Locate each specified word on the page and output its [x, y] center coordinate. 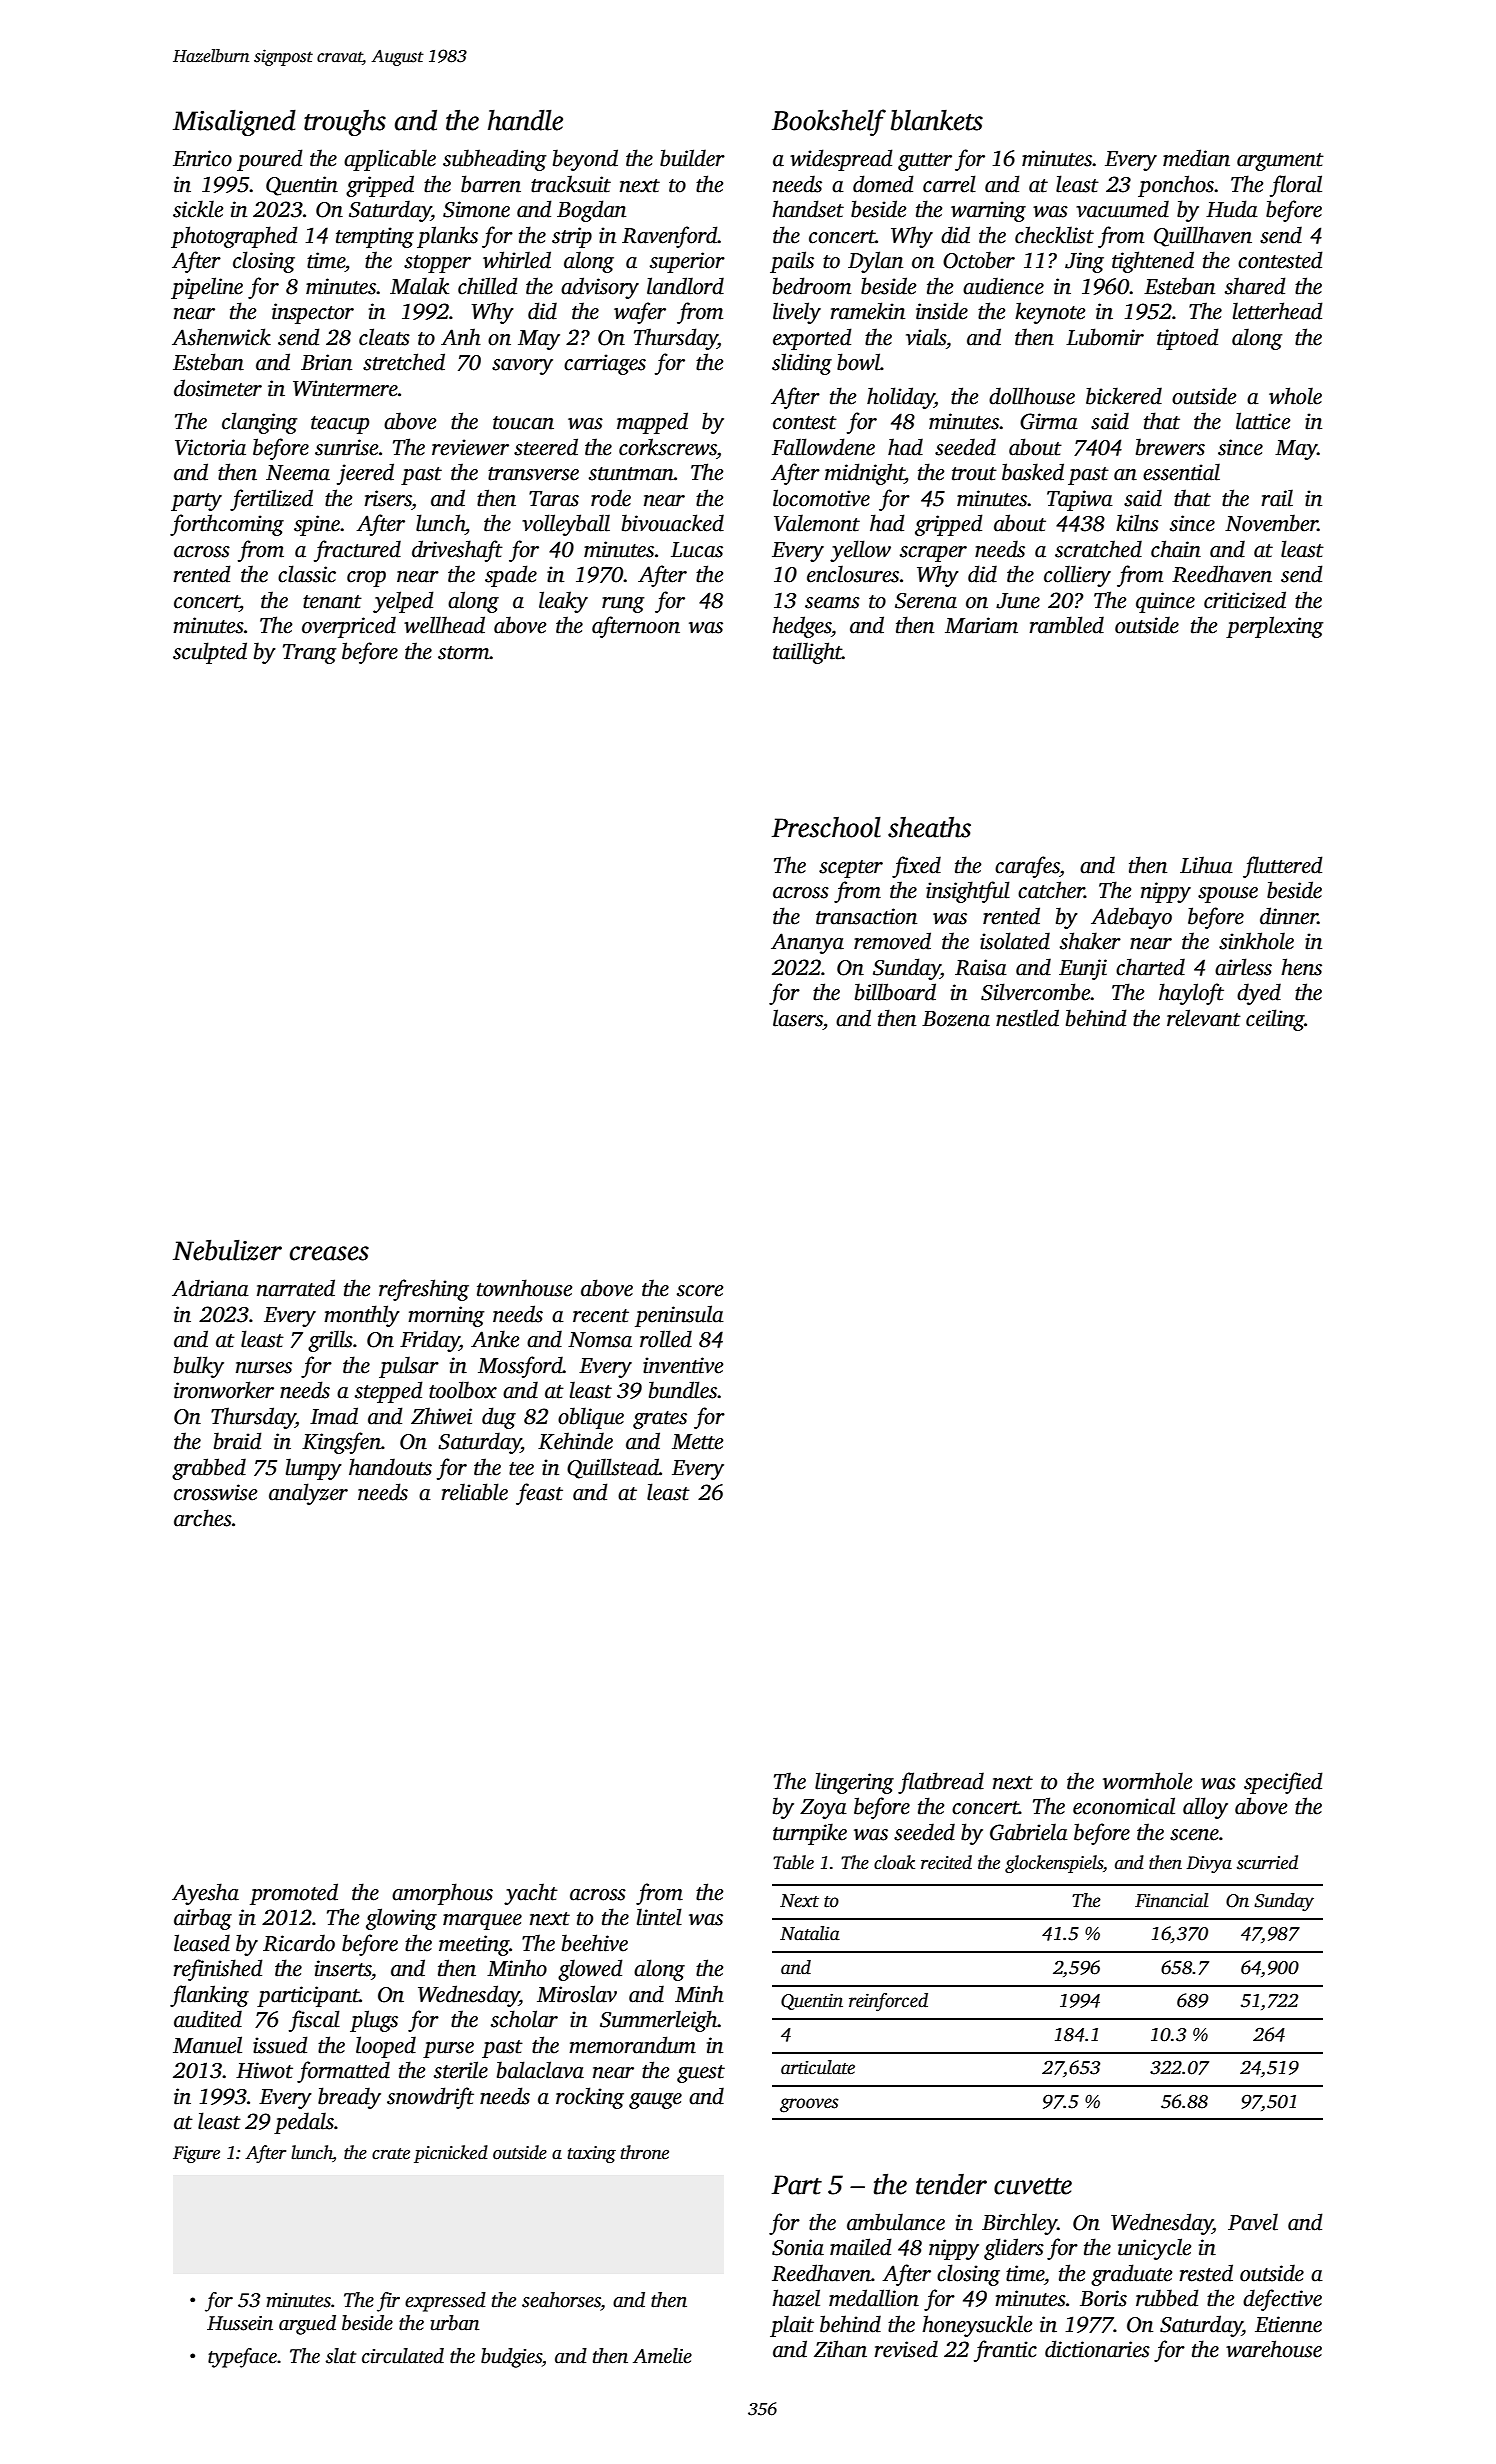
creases [329, 1253]
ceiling [1275, 1020]
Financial [1172, 1900]
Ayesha [205, 1894]
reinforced [888, 2002]
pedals [304, 2123]
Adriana [210, 1288]
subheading [494, 160]
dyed [1259, 994]
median [1196, 158]
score [700, 1291]
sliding [802, 364]
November [1271, 523]
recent [601, 1316]
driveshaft [457, 551]
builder [692, 158]
